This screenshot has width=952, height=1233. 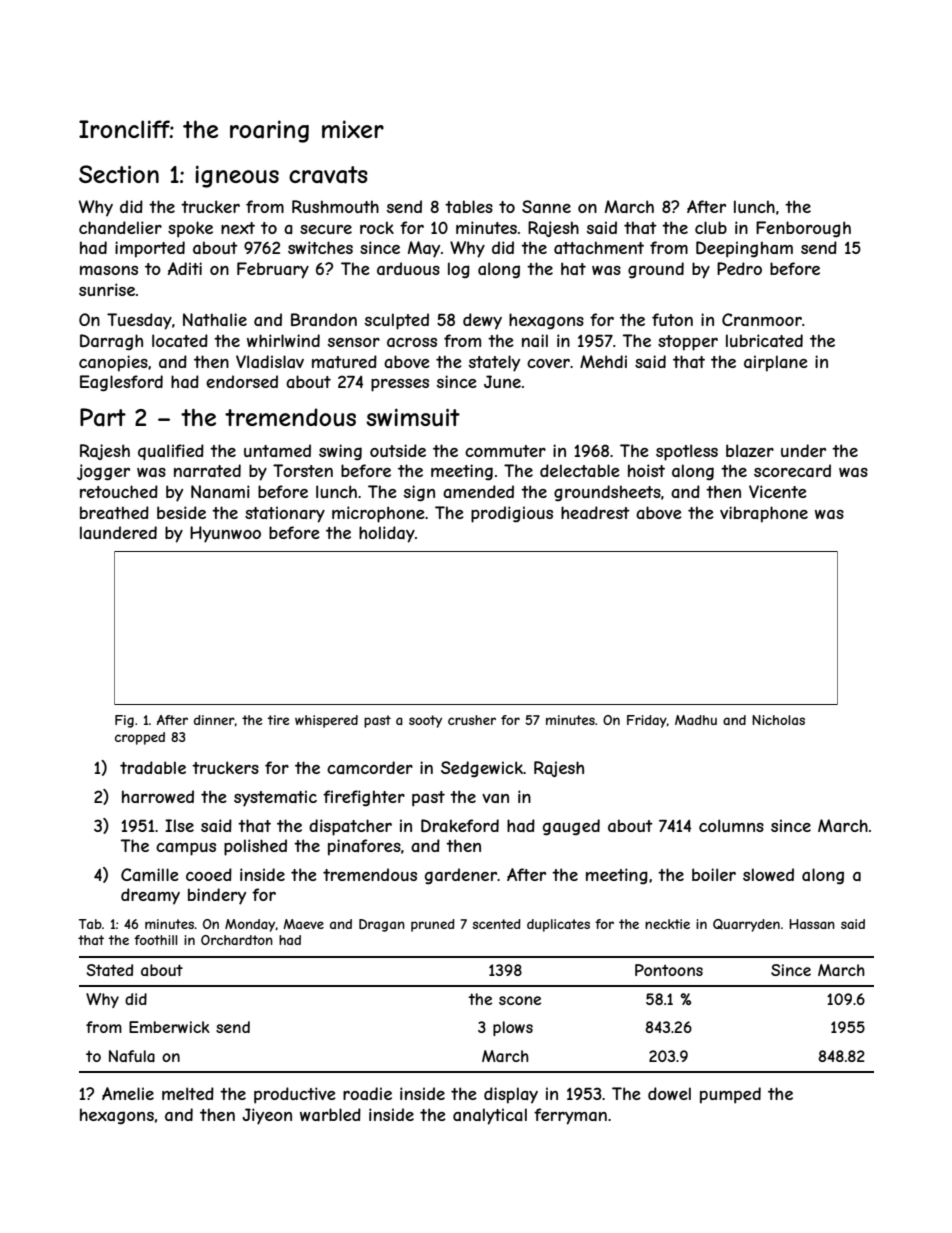 I want to click on cropped, so click(x=140, y=738).
